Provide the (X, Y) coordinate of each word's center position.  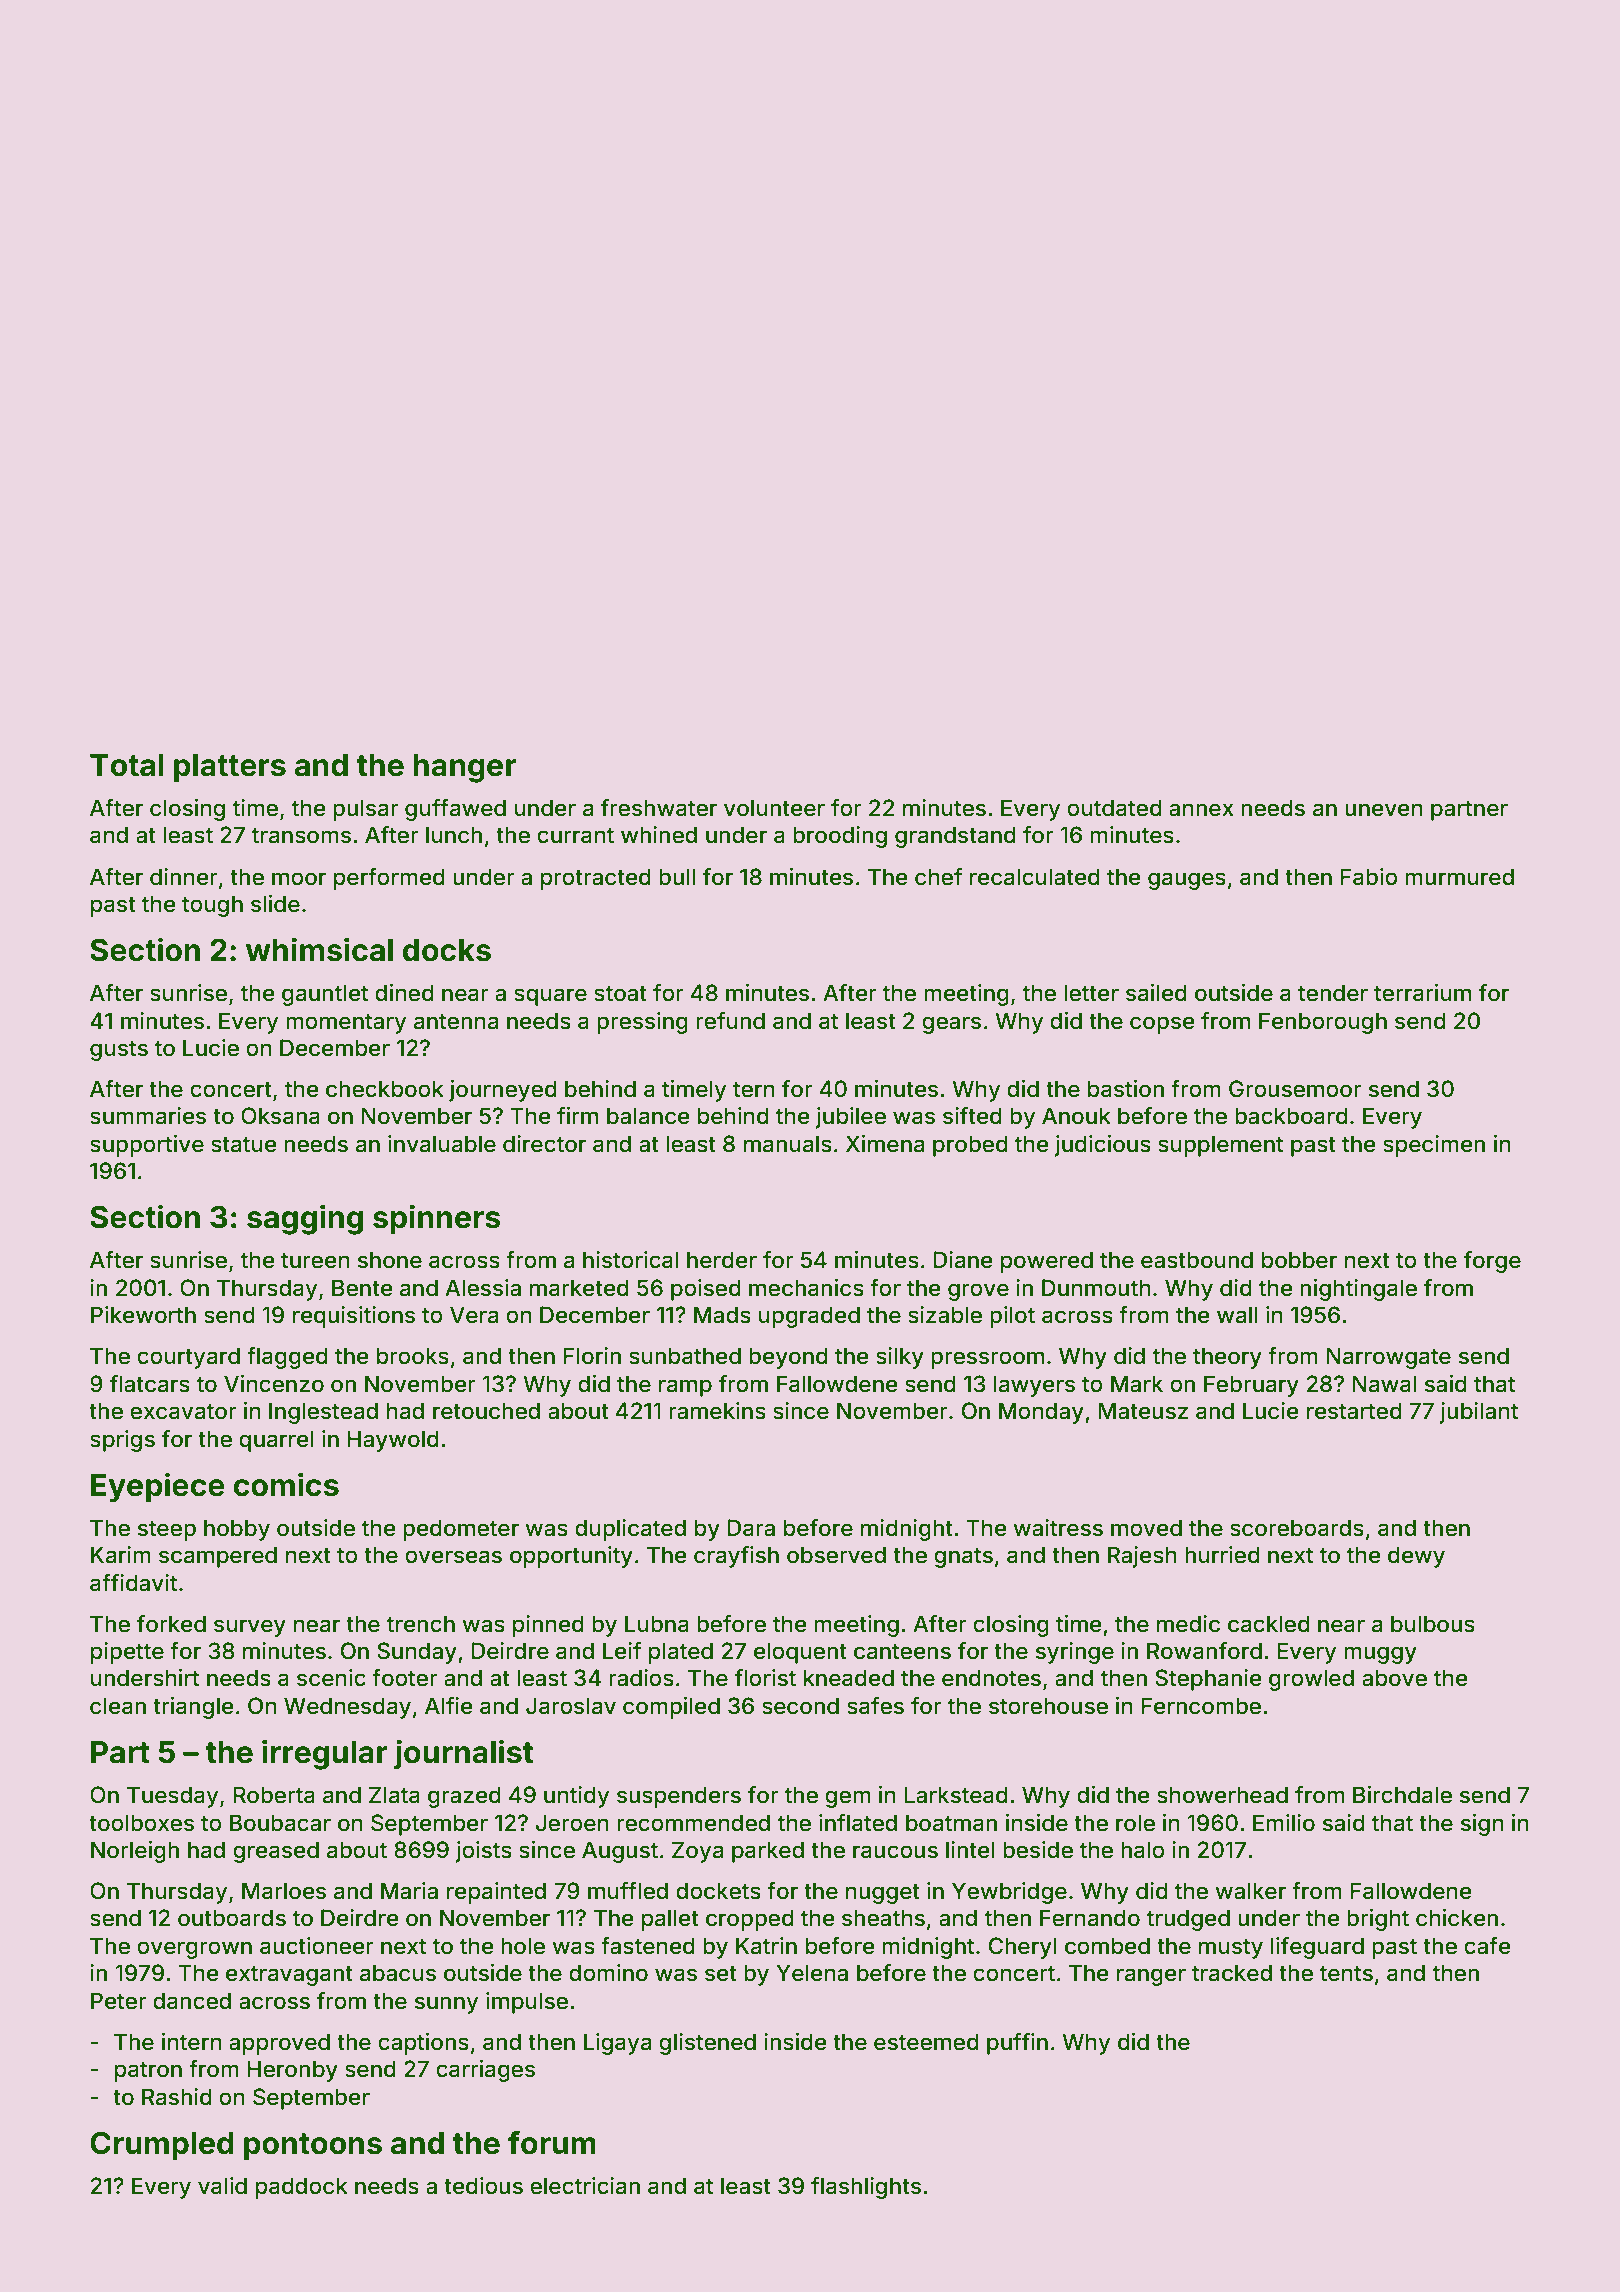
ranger (1151, 1977)
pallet (670, 1920)
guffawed (455, 810)
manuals (788, 1144)
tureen (315, 1261)
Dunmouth (1096, 1288)
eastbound (1197, 1260)
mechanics (806, 1288)
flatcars (150, 1384)
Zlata (394, 1795)
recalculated (1035, 877)
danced (192, 2001)
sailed (1156, 993)
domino (608, 1973)
